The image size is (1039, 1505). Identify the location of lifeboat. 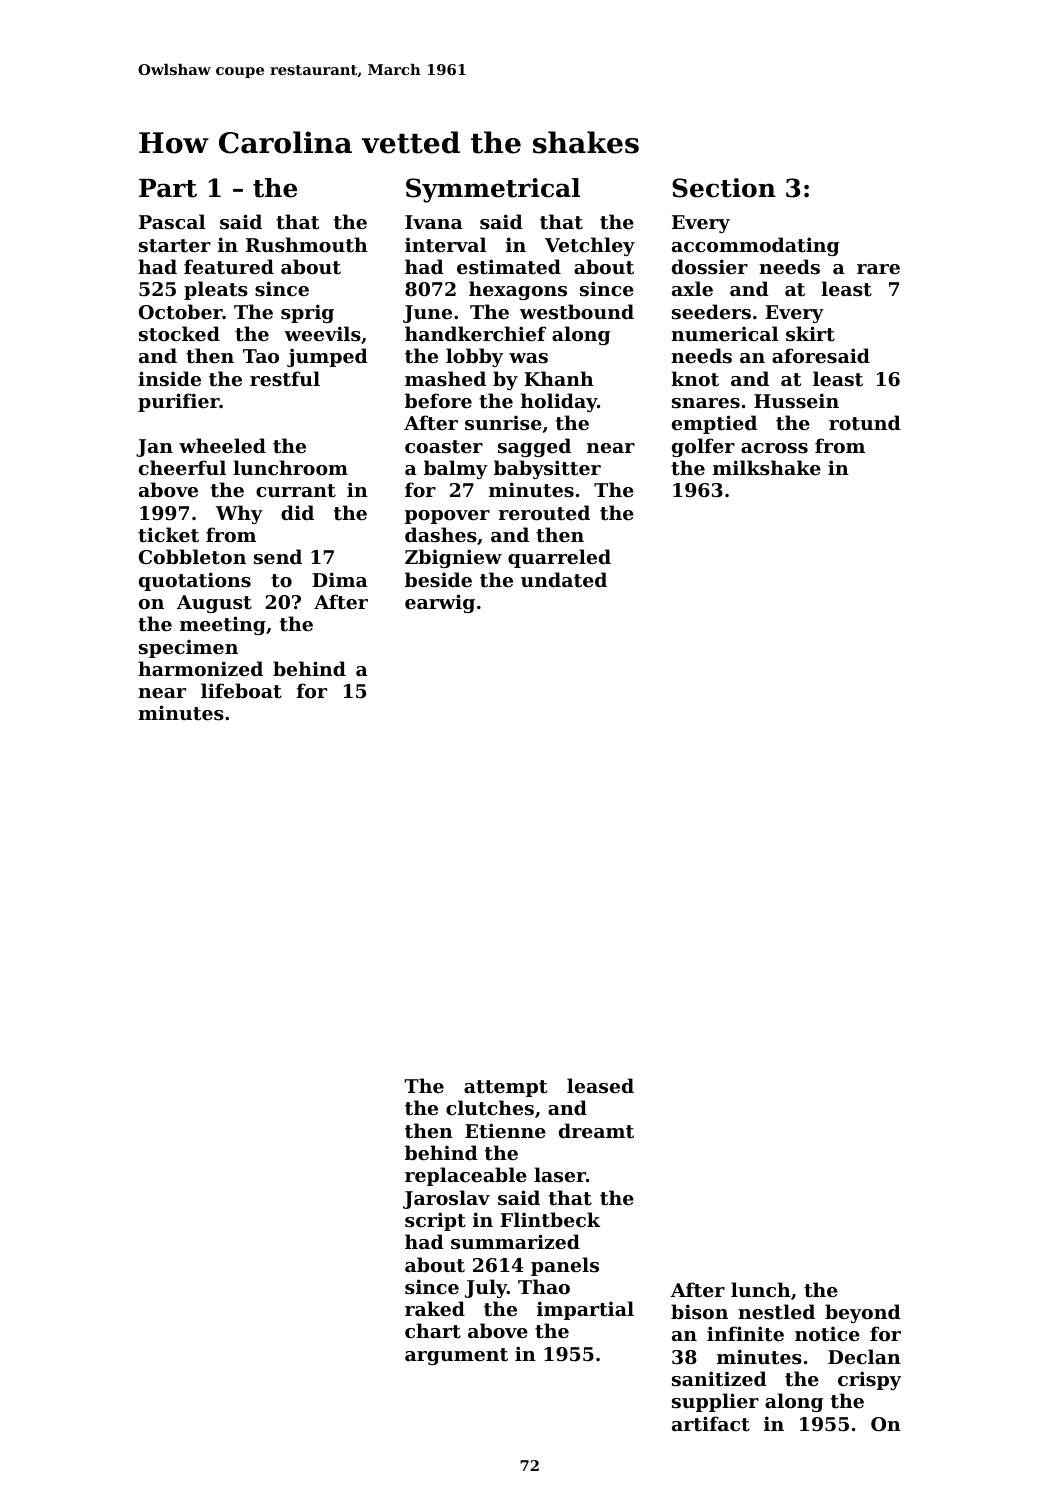
(241, 691).
